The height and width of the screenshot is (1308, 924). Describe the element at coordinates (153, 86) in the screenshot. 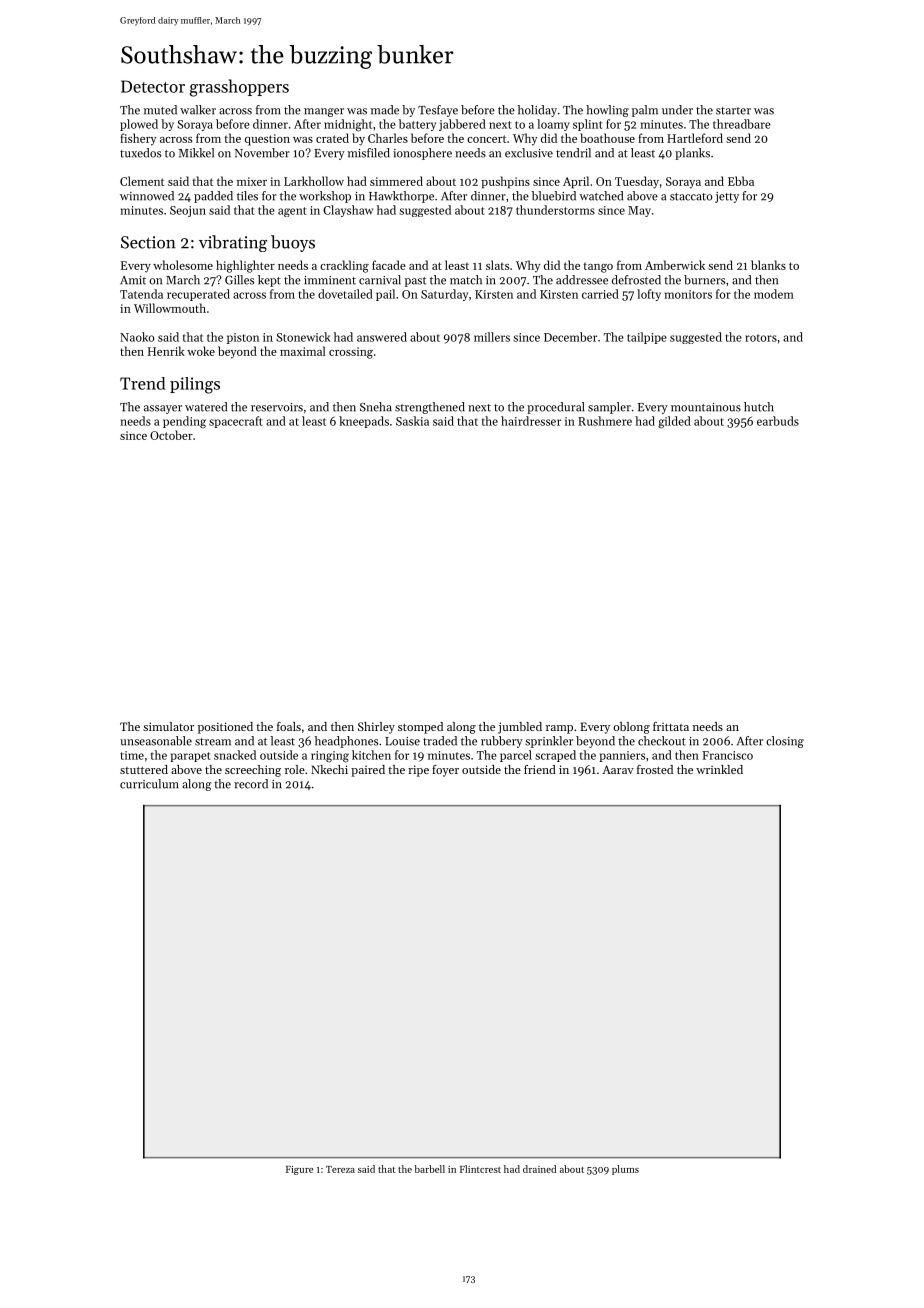

I see `Detector` at that location.
